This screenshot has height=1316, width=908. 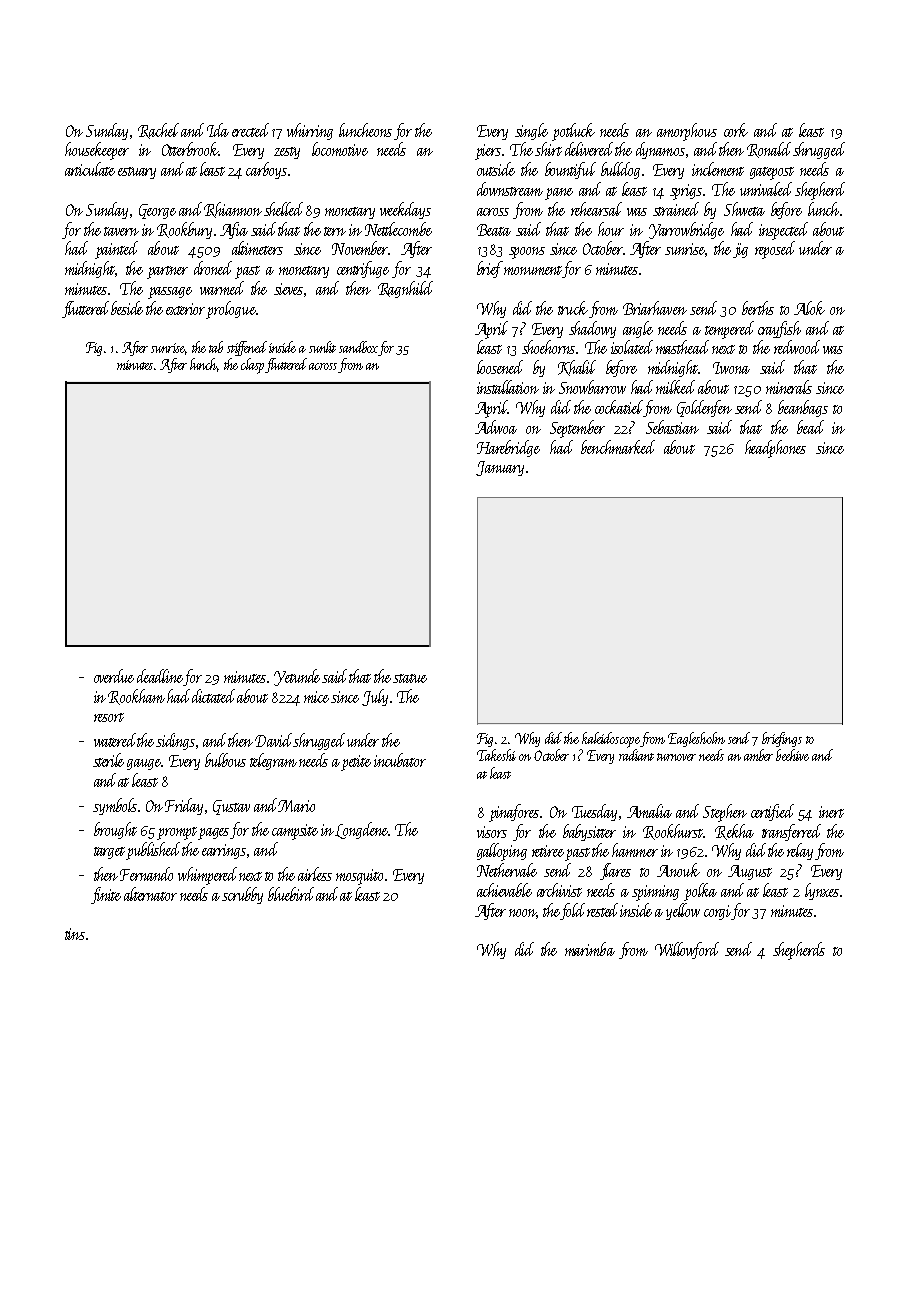 What do you see at coordinates (273, 740) in the screenshot?
I see `David` at bounding box center [273, 740].
